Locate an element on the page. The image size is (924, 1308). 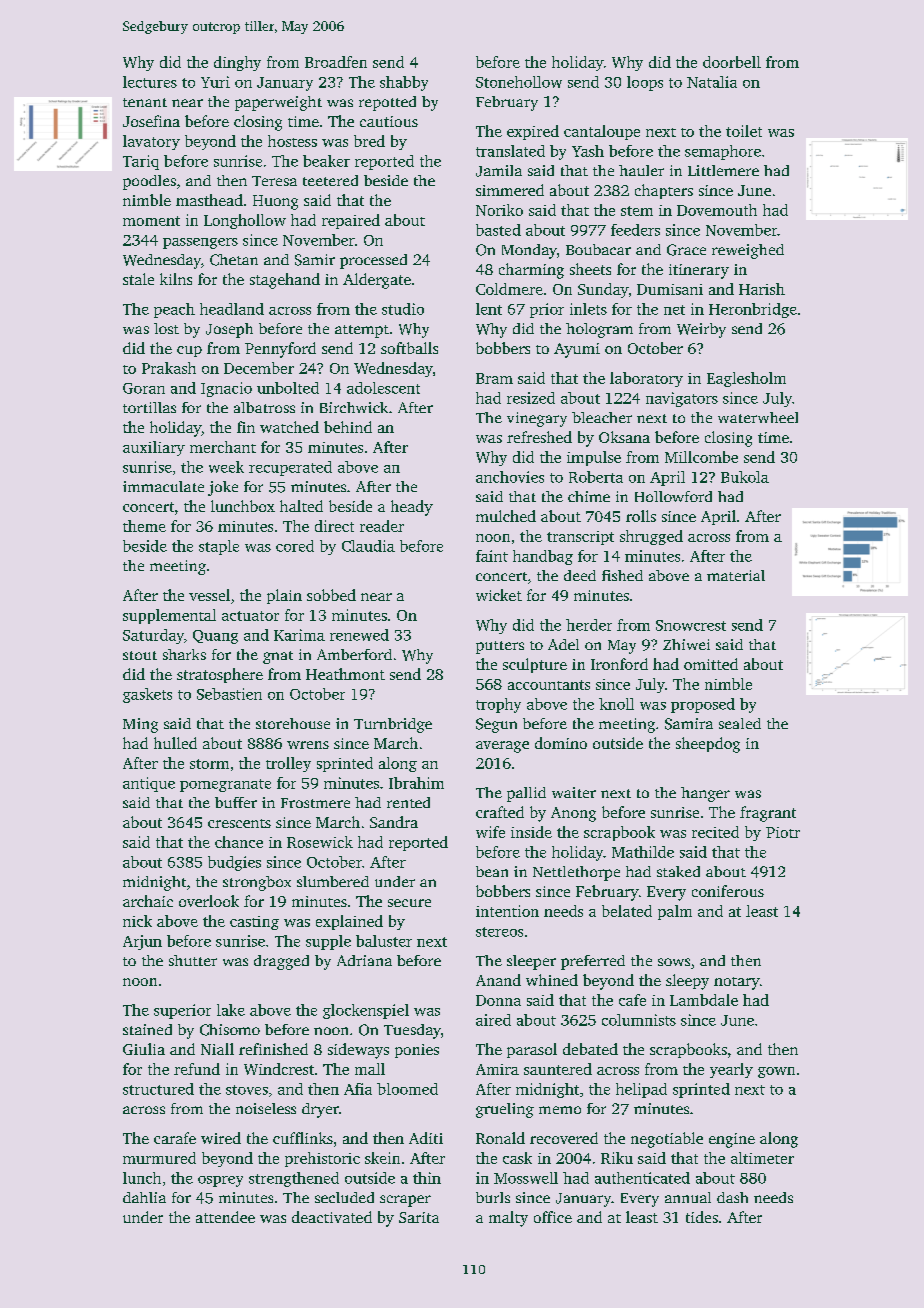
moment is located at coordinates (151, 221).
